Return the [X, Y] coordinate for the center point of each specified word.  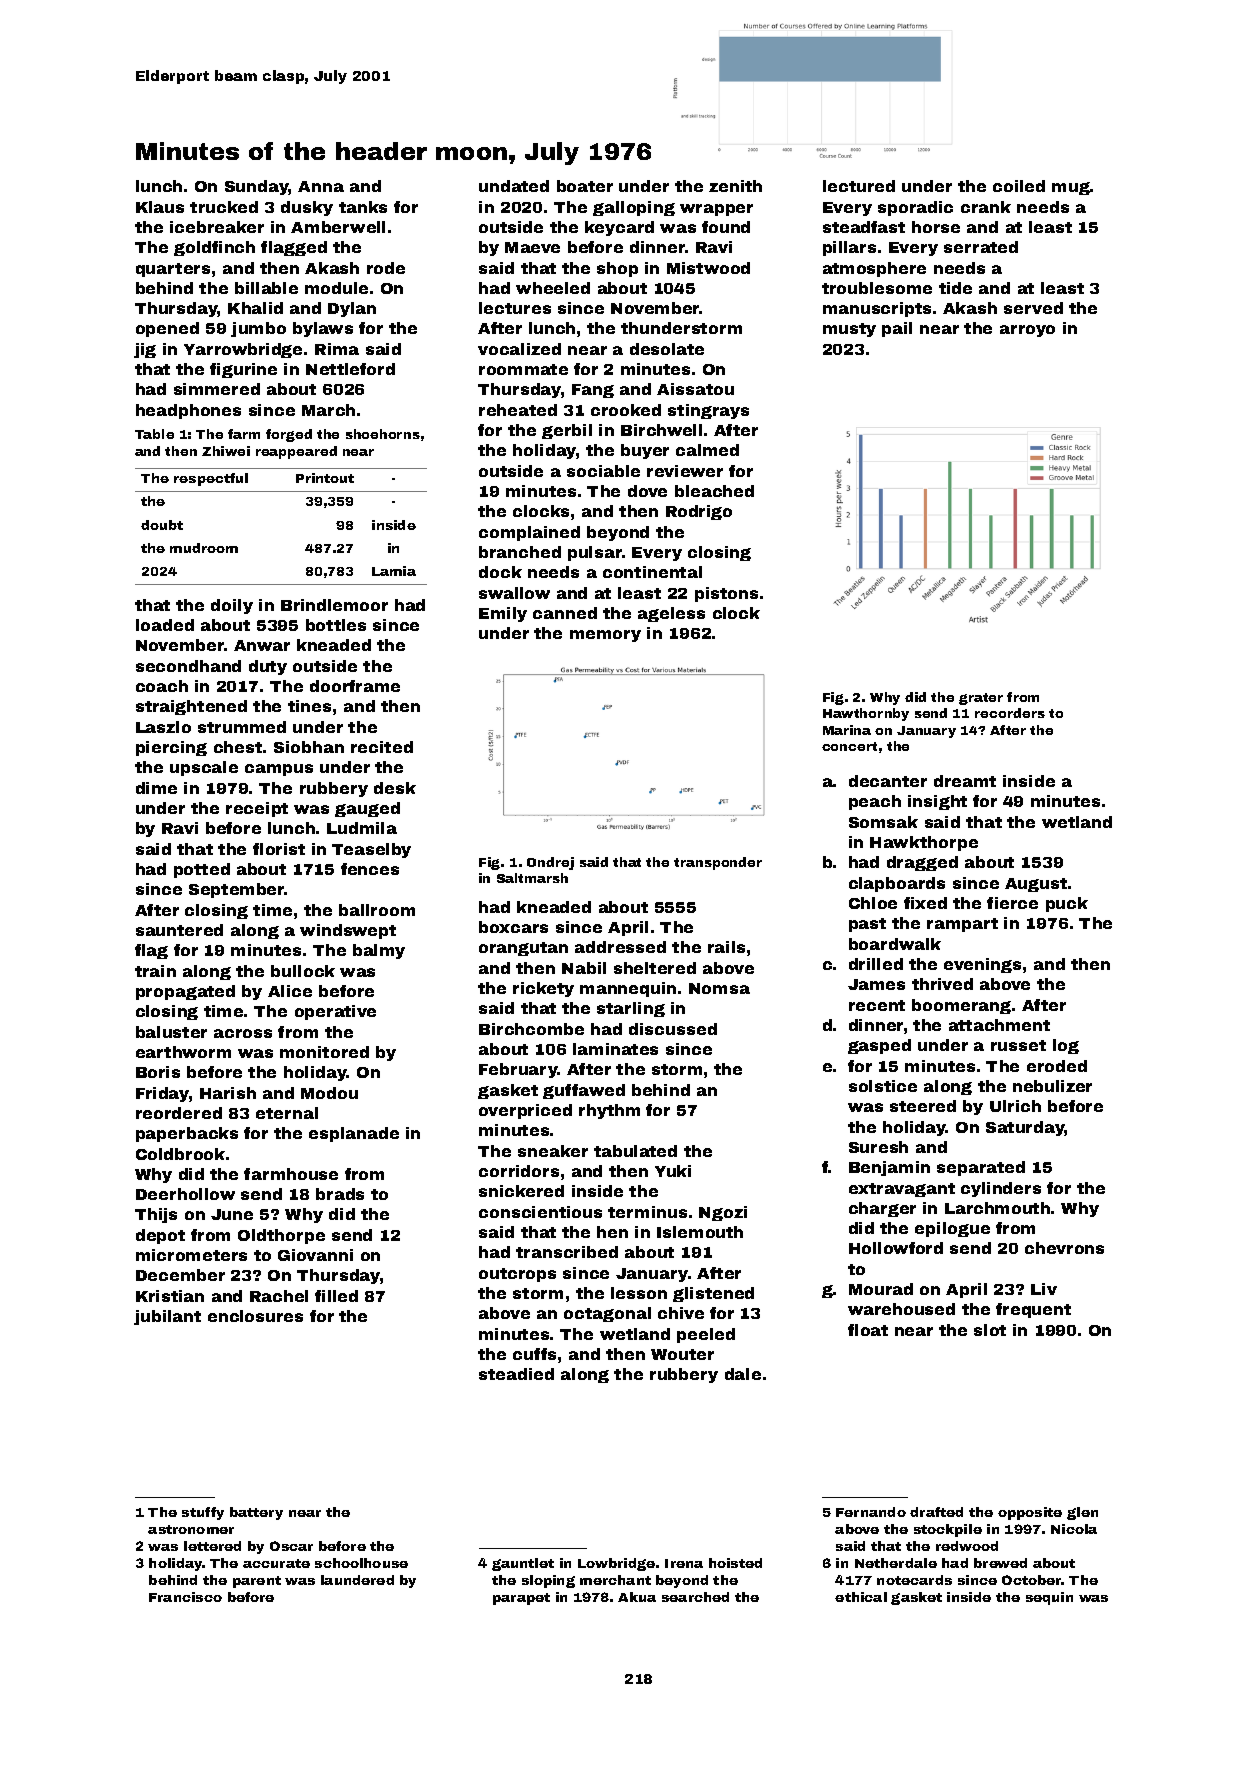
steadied [516, 1374]
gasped [879, 1046]
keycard [619, 228]
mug [1071, 188]
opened [167, 329]
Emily [503, 614]
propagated [185, 992]
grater [981, 699]
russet [1018, 1045]
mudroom [204, 548]
